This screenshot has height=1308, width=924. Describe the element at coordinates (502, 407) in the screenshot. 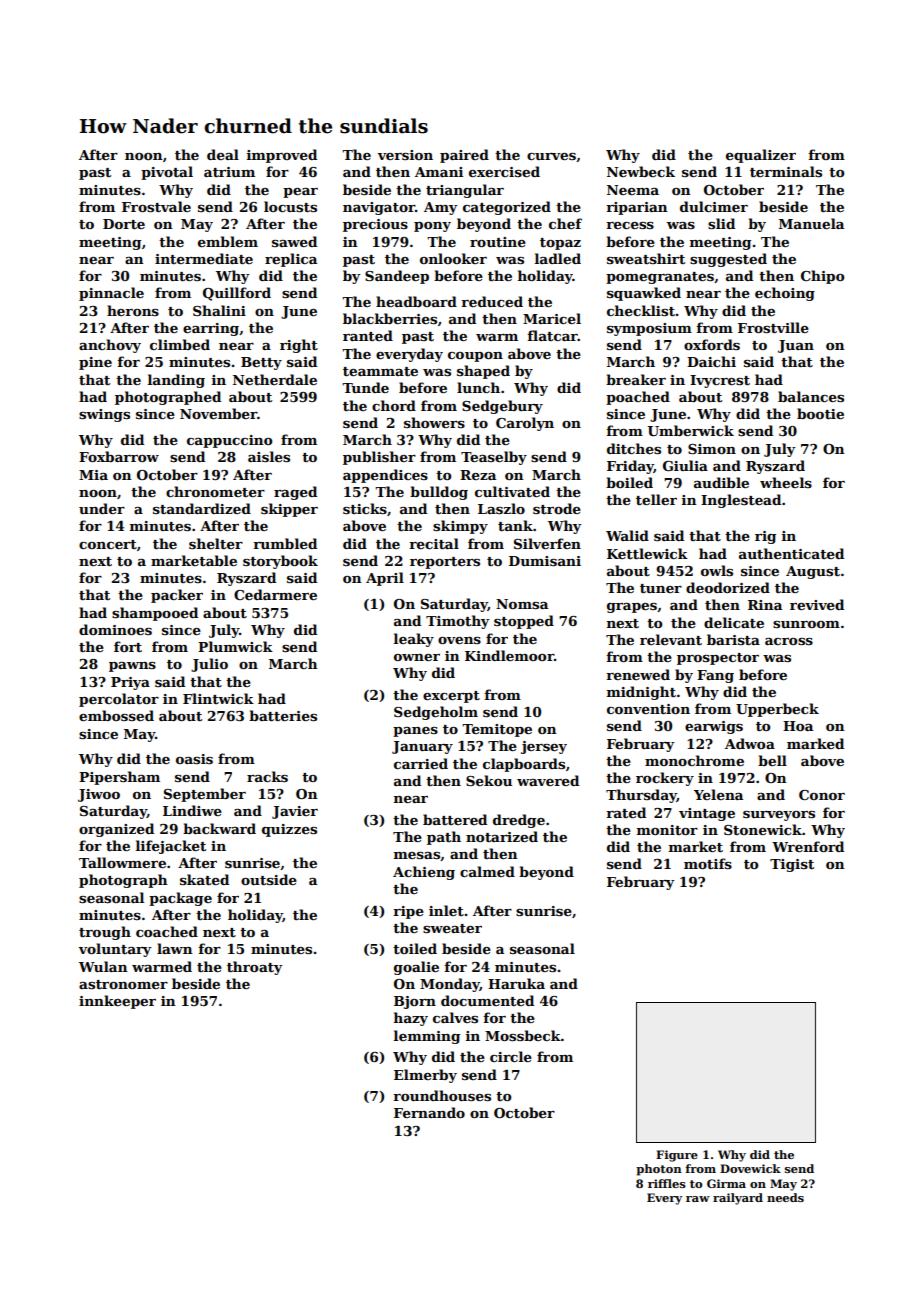

I see `Sedgebury` at that location.
